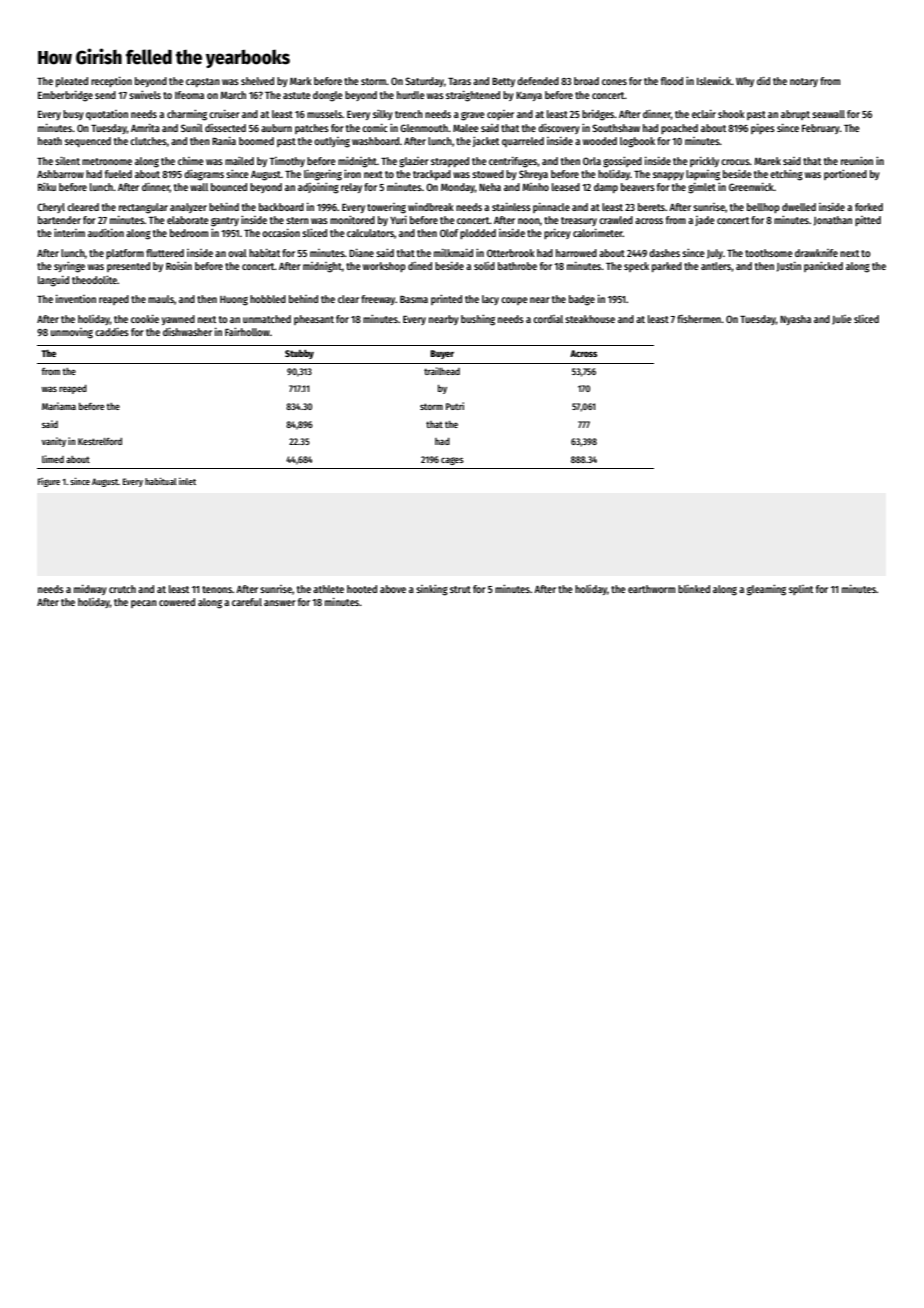 The height and width of the document is (1308, 924). I want to click on inlet, so click(187, 481).
